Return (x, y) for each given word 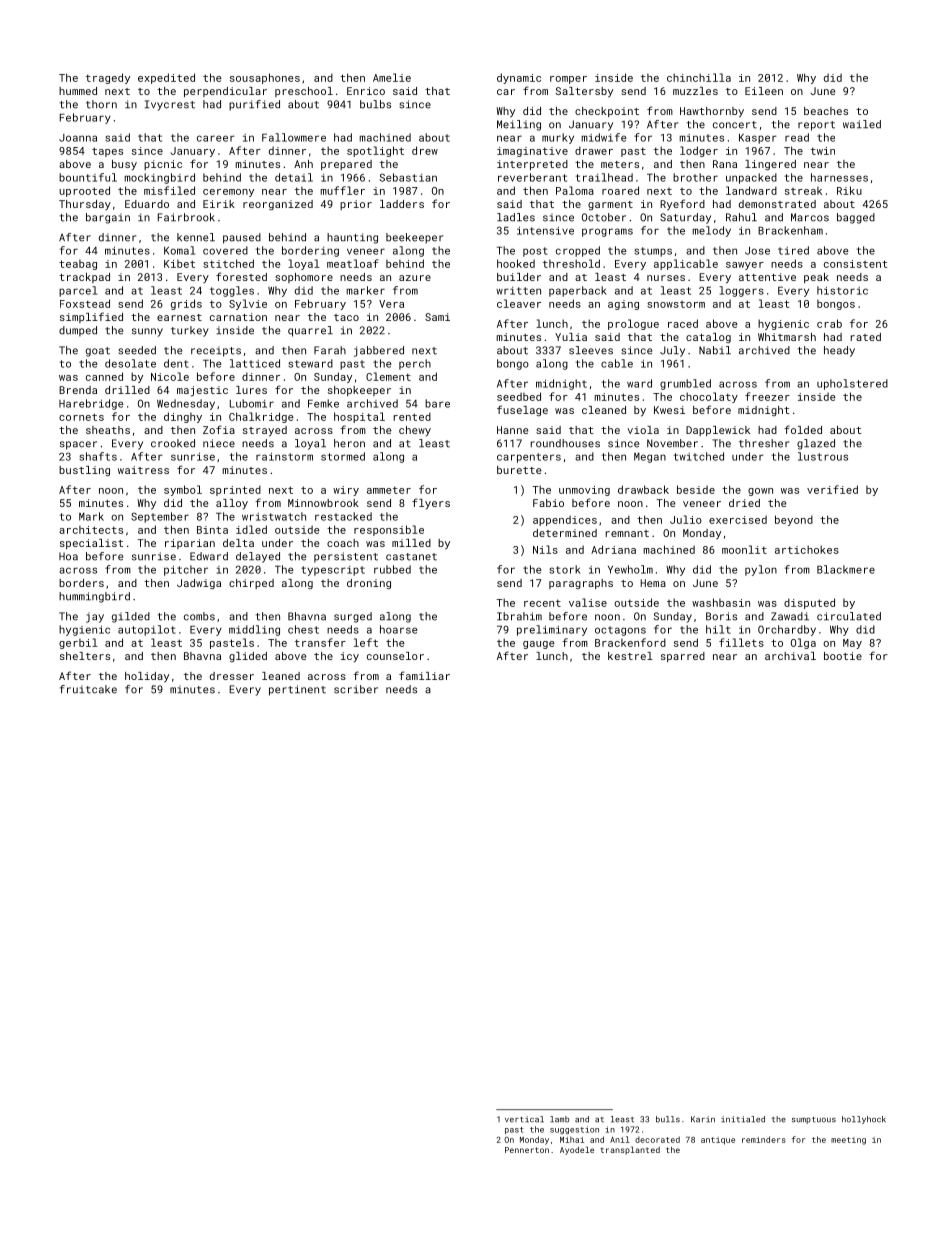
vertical (524, 1119)
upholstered (852, 384)
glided (248, 657)
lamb (559, 1119)
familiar (424, 675)
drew (425, 150)
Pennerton (527, 1150)
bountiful (88, 177)
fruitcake (88, 689)
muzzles (695, 91)
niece (219, 443)
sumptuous (814, 1120)
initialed (743, 1119)
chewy (415, 431)
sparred (683, 657)
